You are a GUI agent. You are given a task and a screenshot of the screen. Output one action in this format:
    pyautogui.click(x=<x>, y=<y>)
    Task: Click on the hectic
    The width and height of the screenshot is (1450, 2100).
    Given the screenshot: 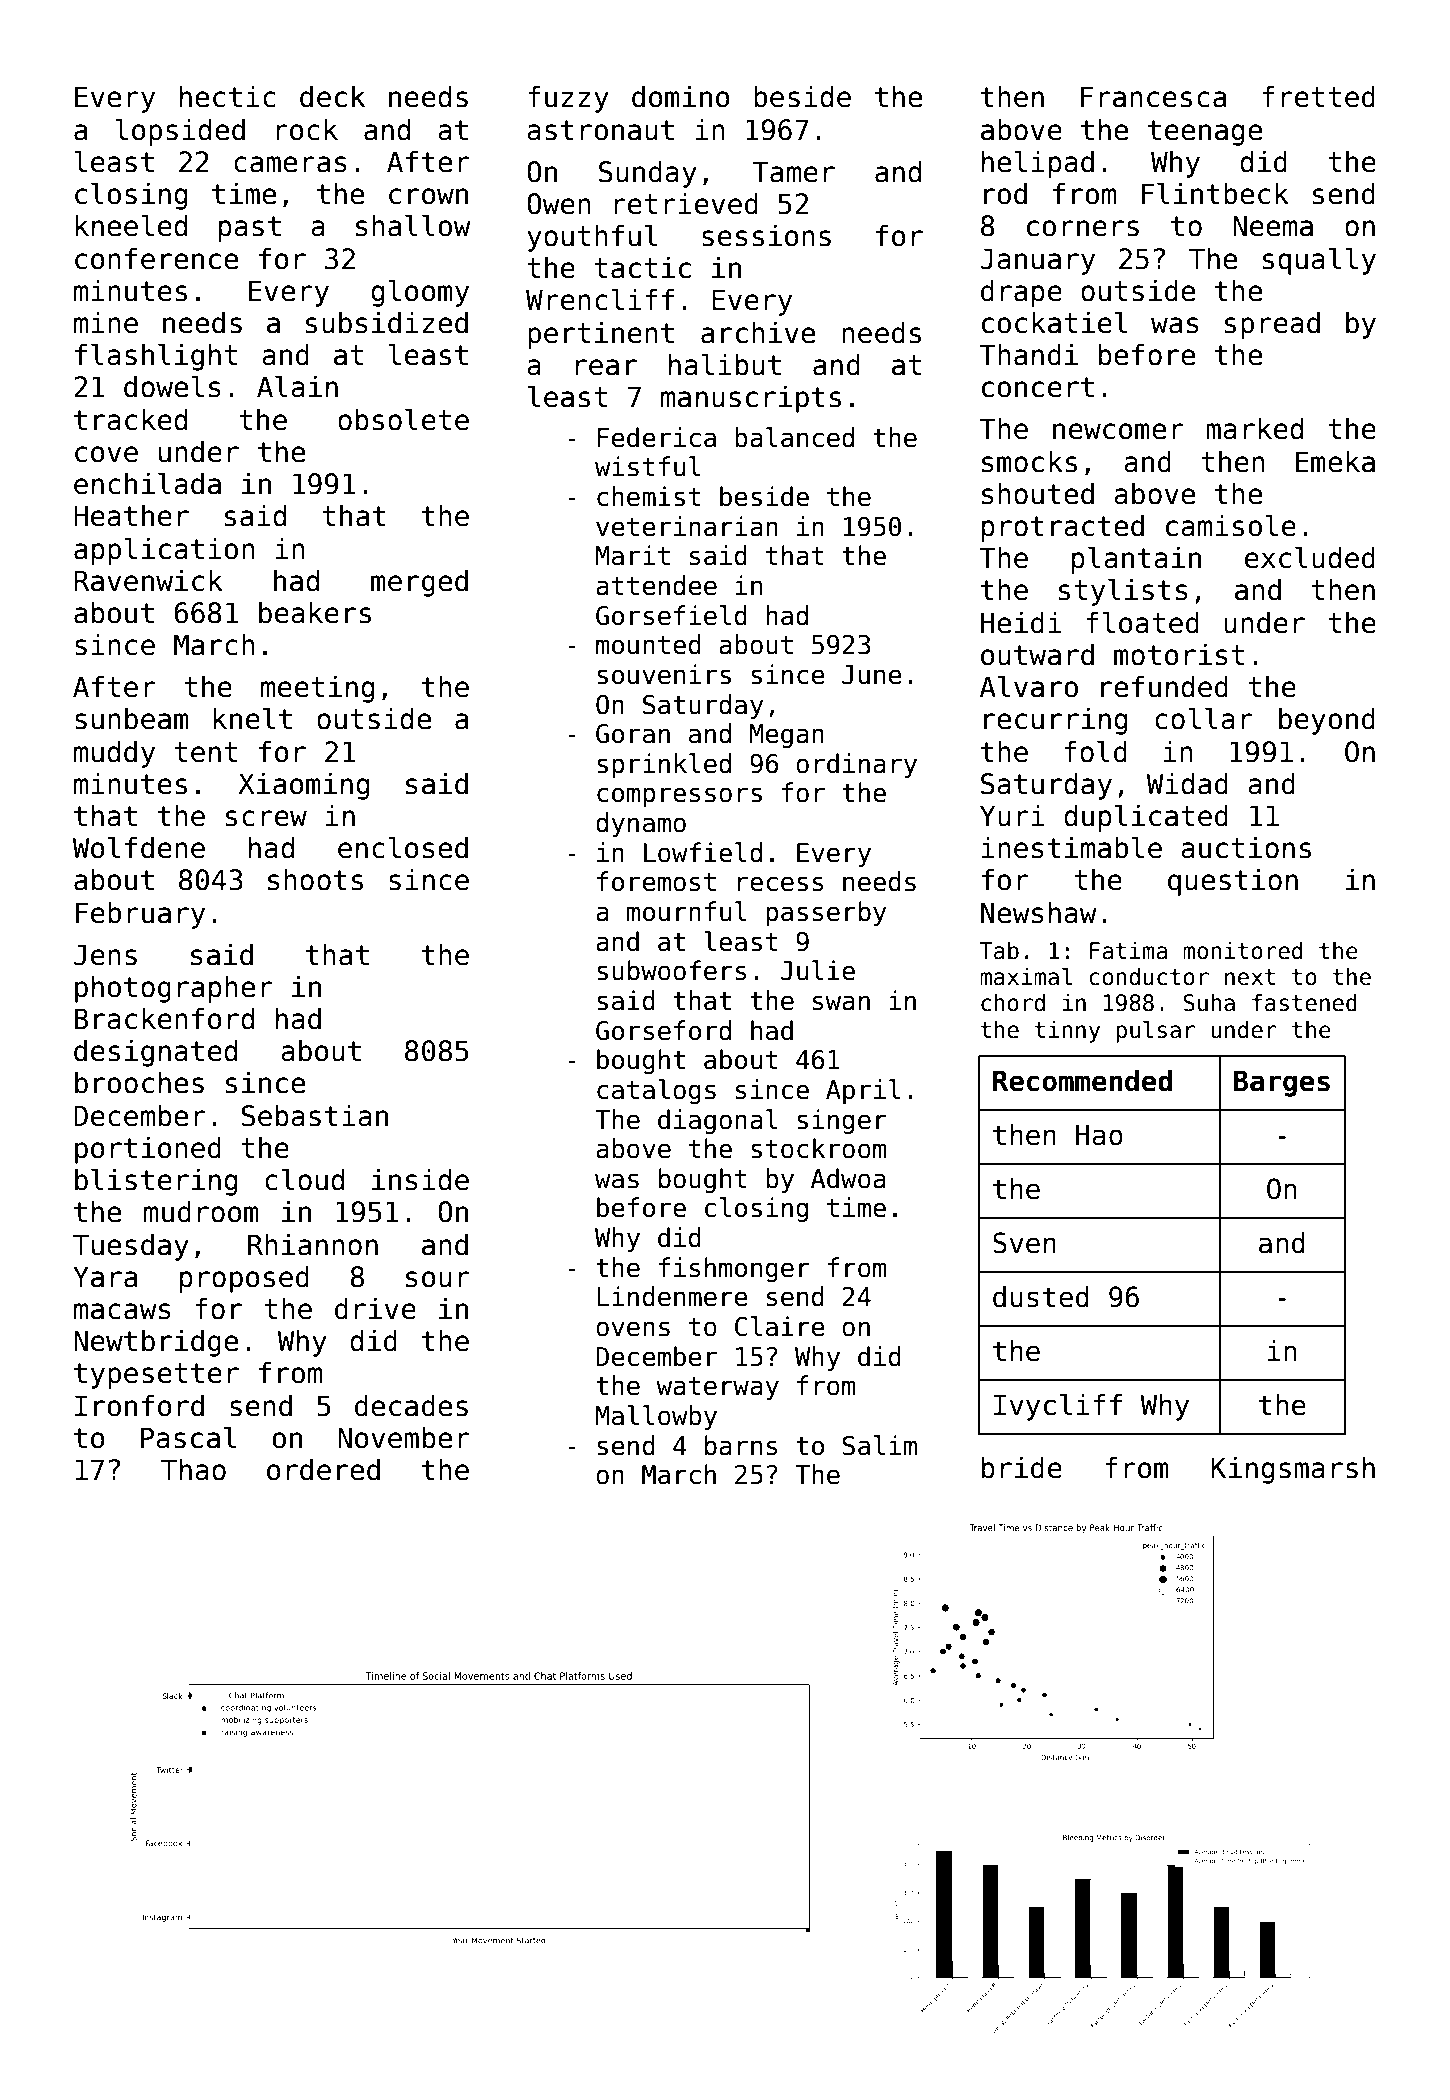 What is the action you would take?
    pyautogui.click(x=228, y=96)
